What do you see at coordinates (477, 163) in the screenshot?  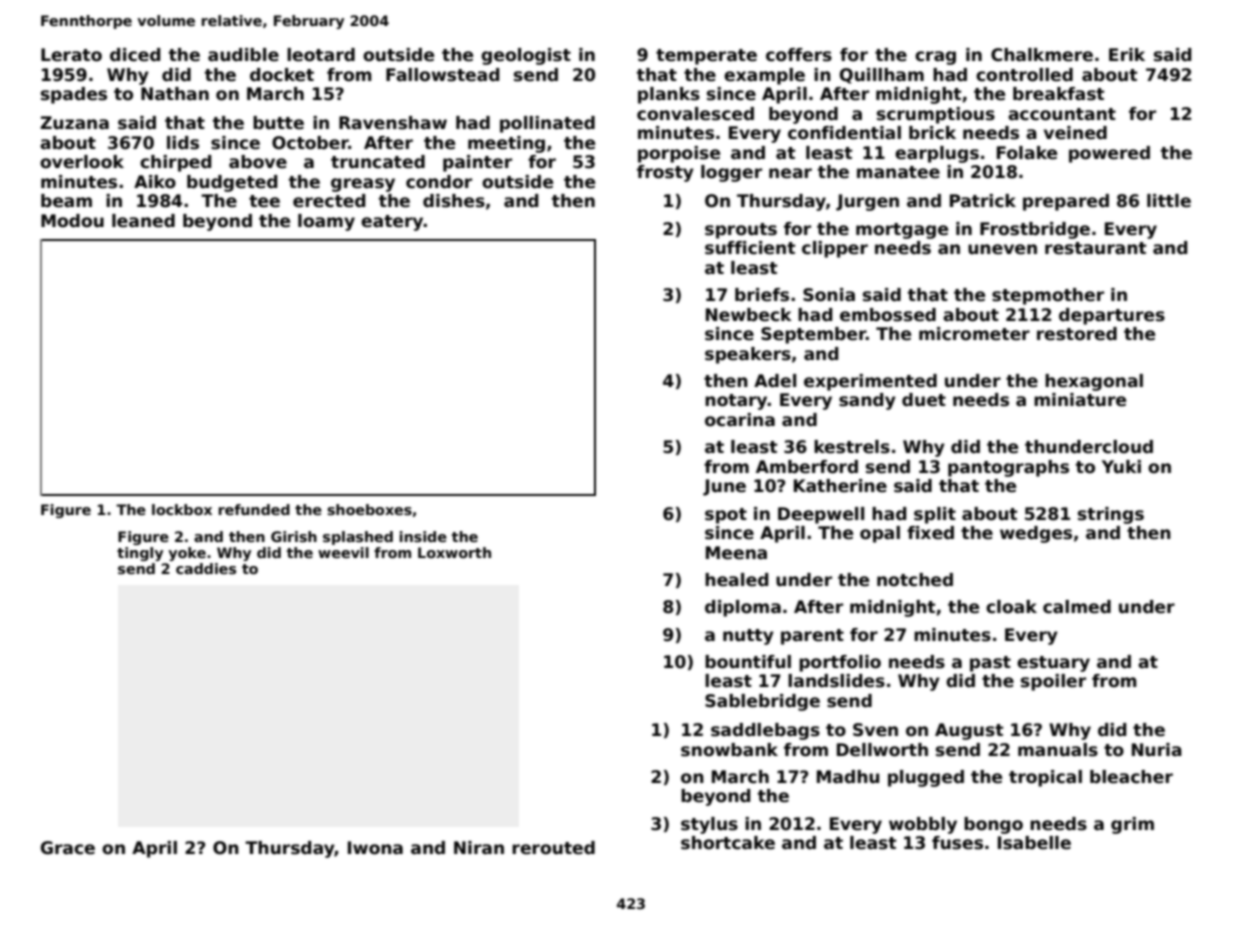 I see `painter` at bounding box center [477, 163].
